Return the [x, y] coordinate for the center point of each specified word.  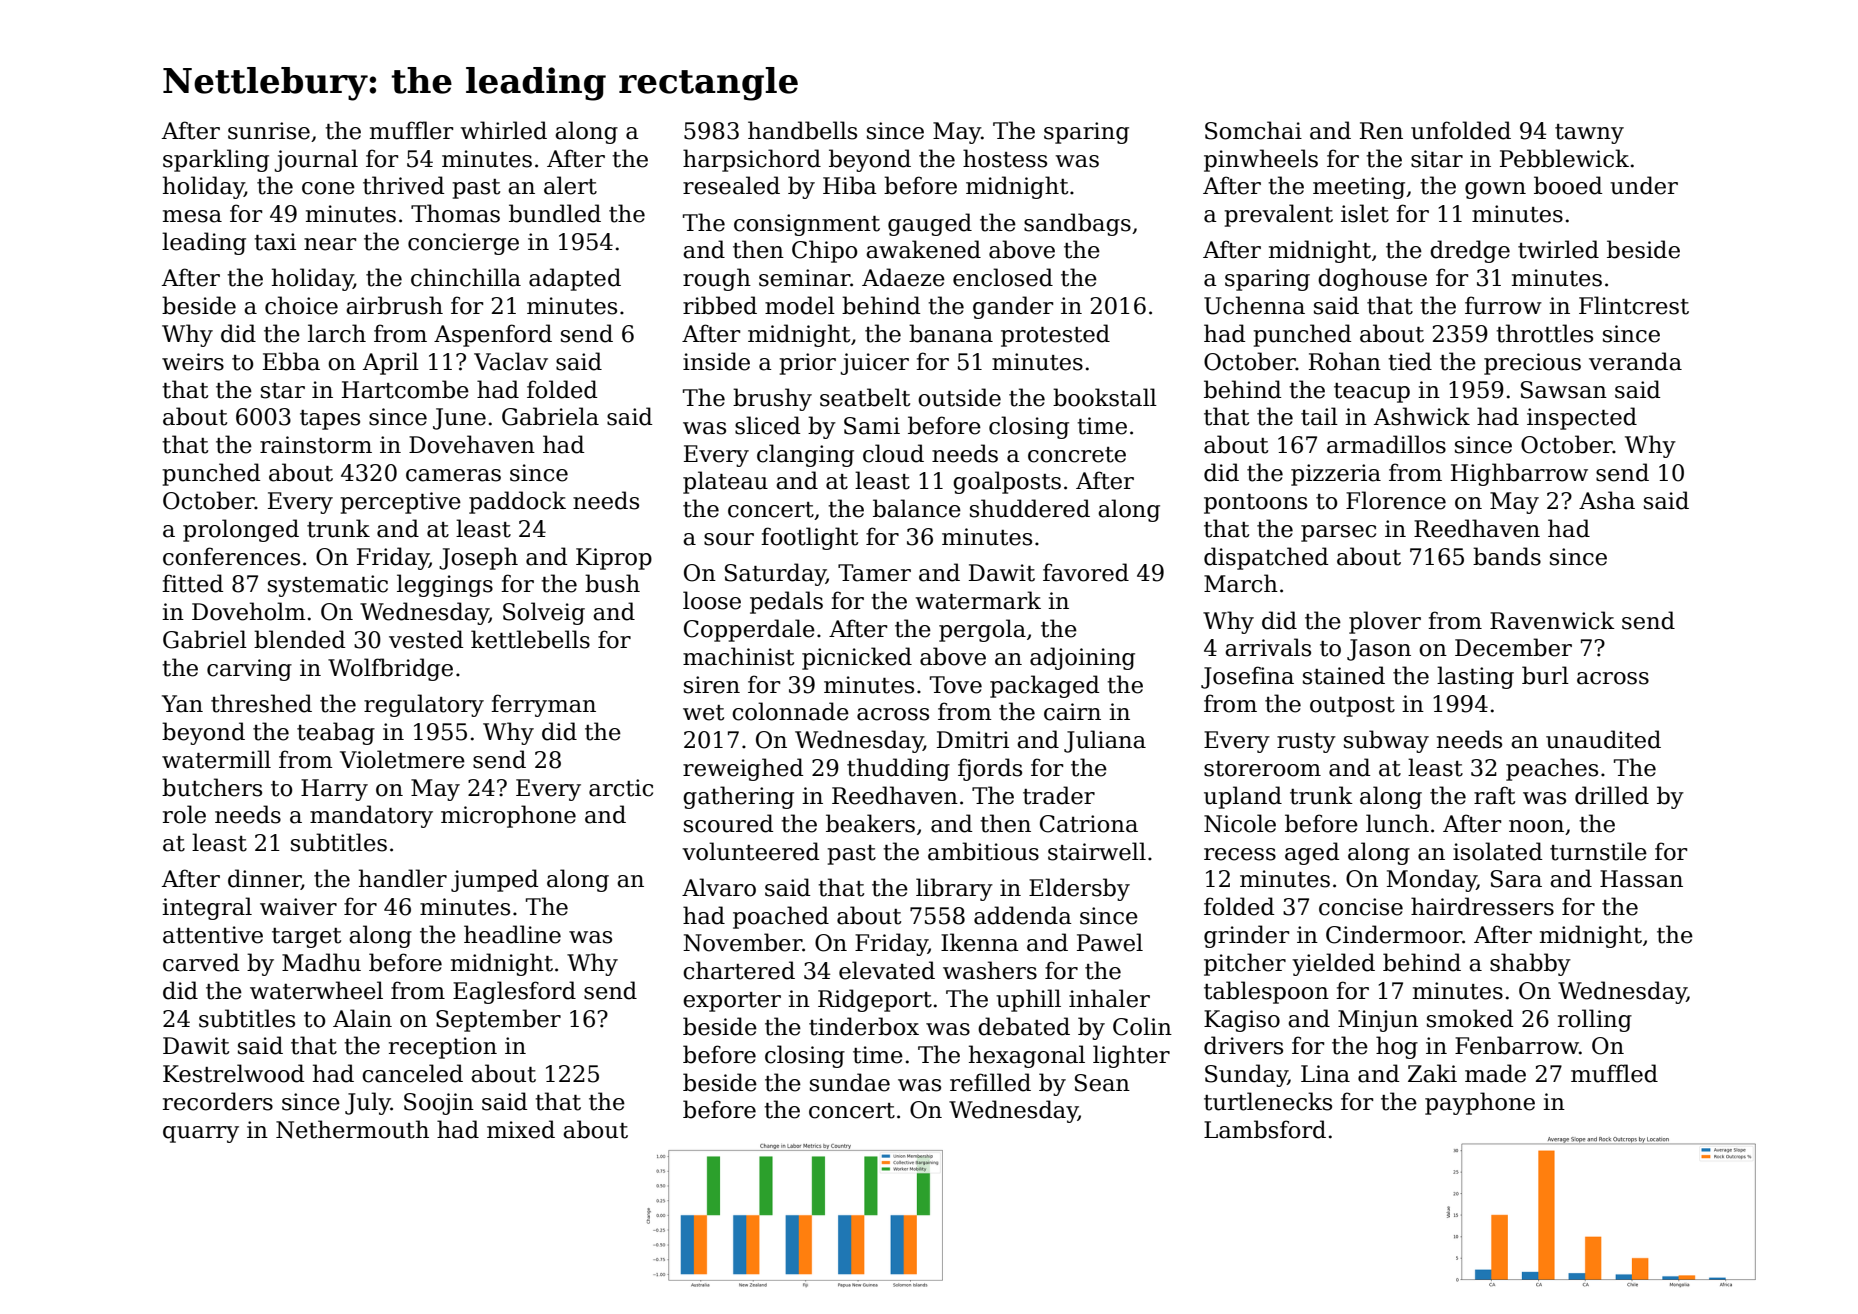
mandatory [371, 816]
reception [443, 1048]
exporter [732, 1002]
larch [337, 333]
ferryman [543, 705]
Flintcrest [1634, 305]
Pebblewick [1564, 158]
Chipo [824, 251]
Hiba [850, 185]
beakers [870, 823]
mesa [192, 216]
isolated [1497, 851]
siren [712, 685]
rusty [1306, 743]
